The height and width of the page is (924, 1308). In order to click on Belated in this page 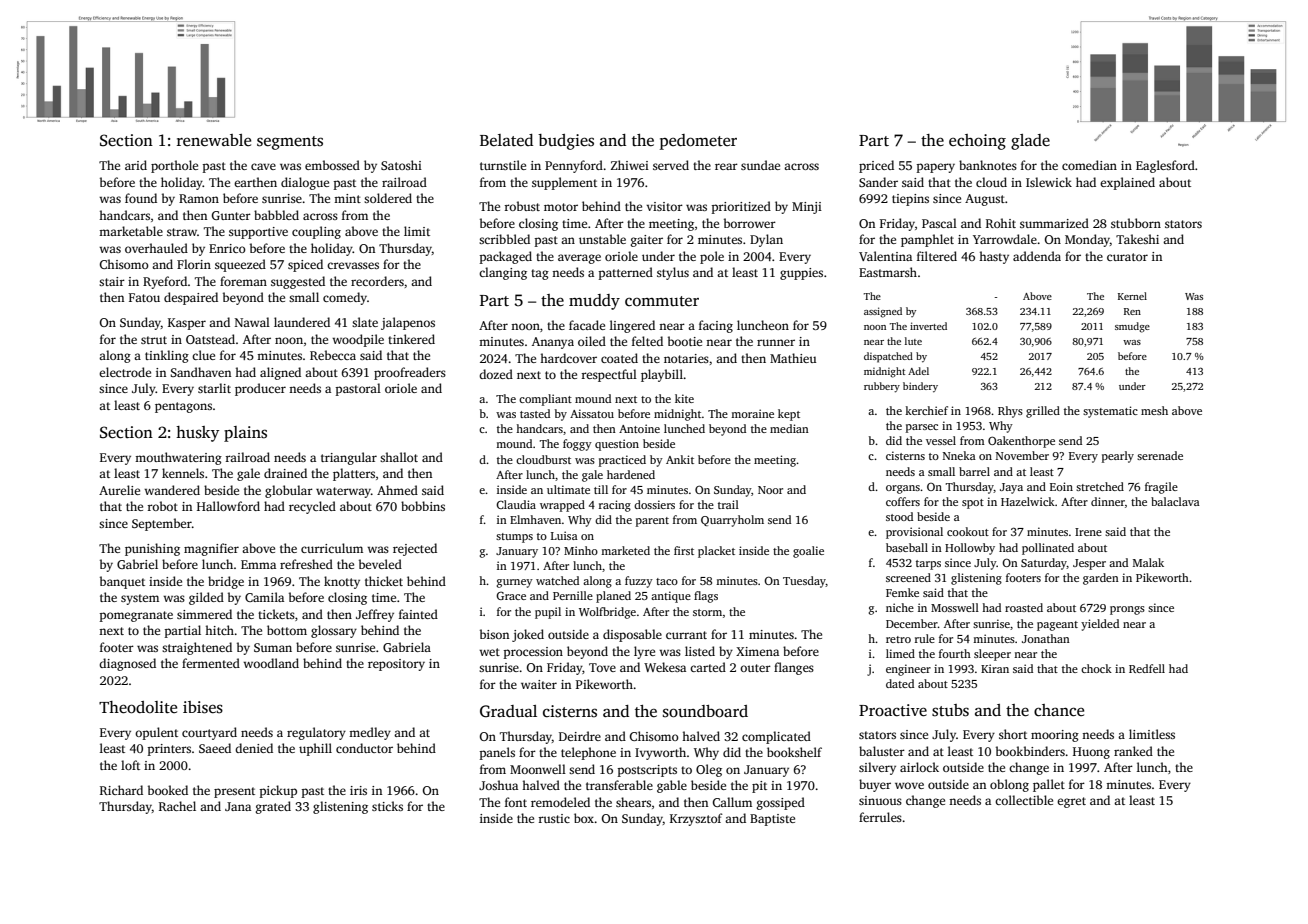, I will do `click(506, 140)`.
